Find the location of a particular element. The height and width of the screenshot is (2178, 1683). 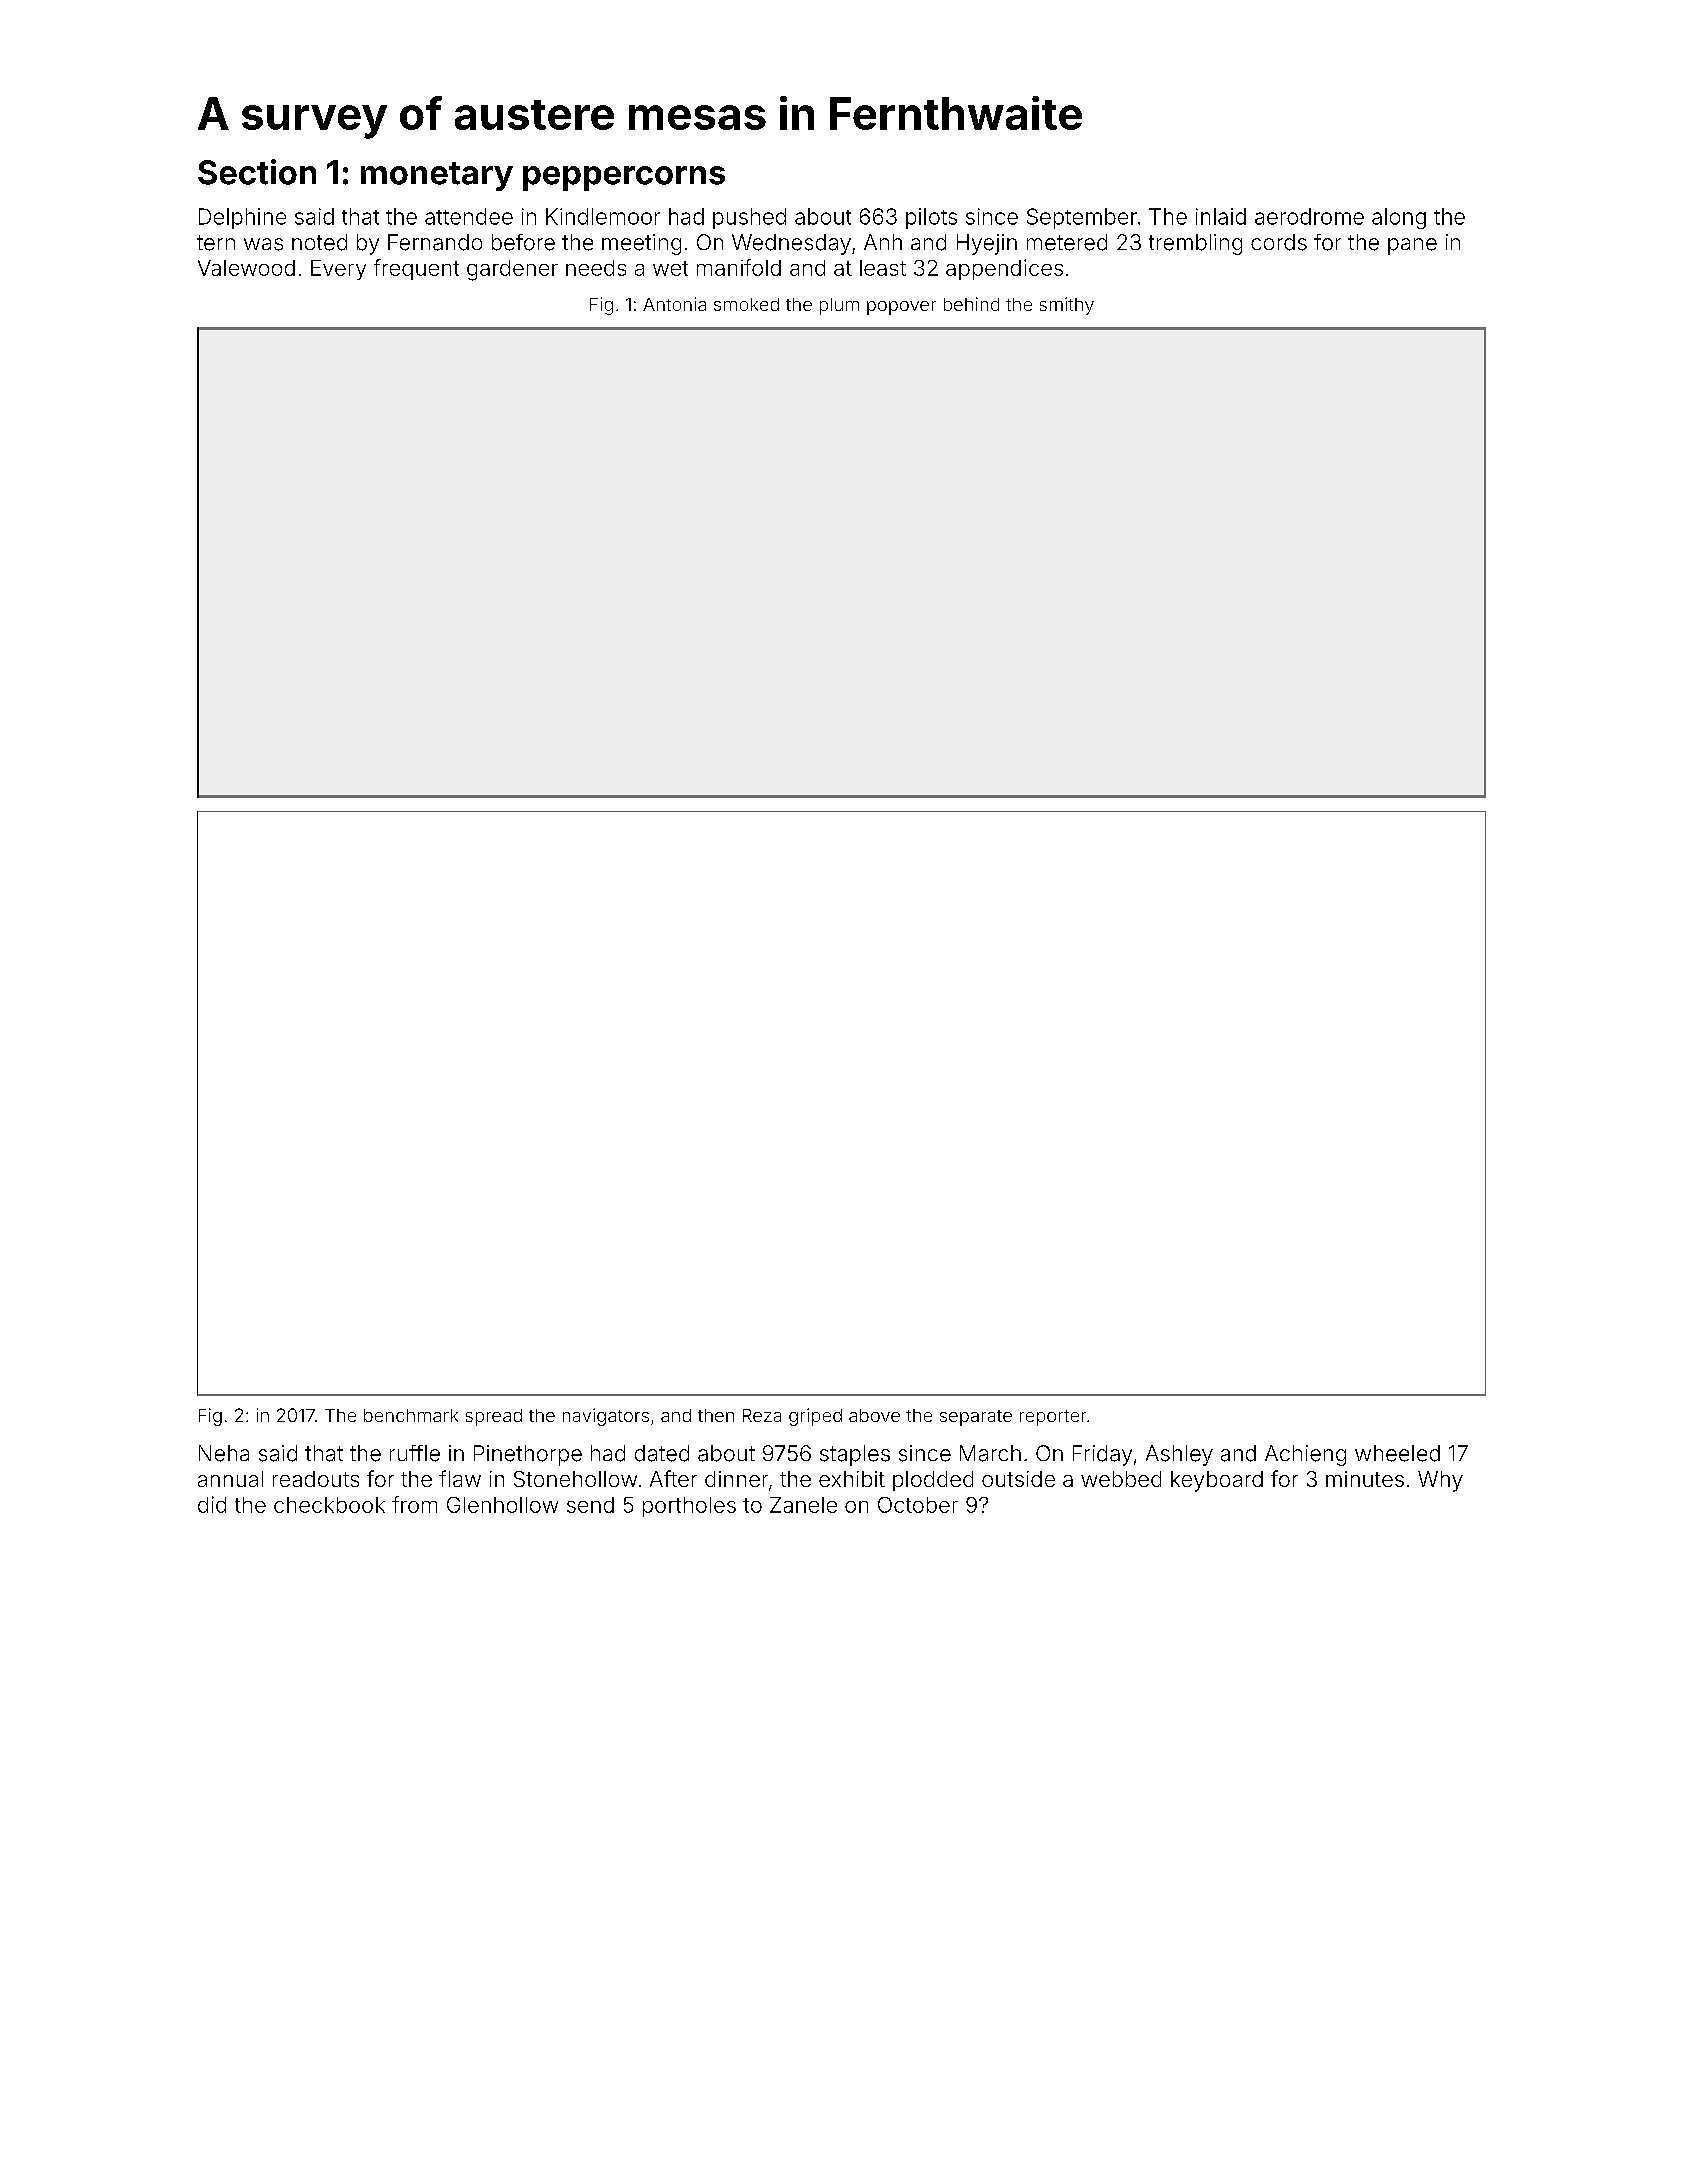

griped is located at coordinates (815, 1417).
